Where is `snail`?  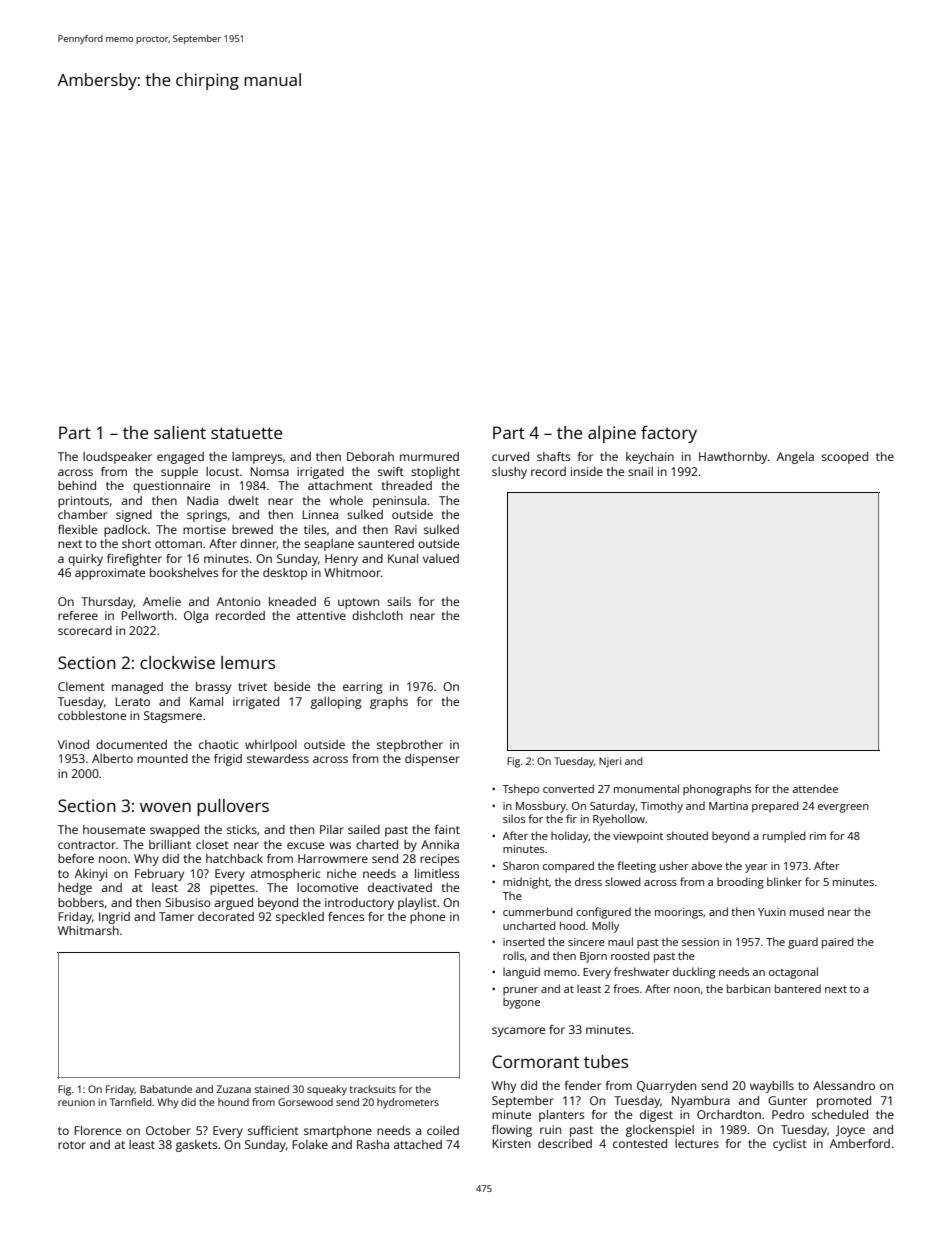 snail is located at coordinates (640, 471).
